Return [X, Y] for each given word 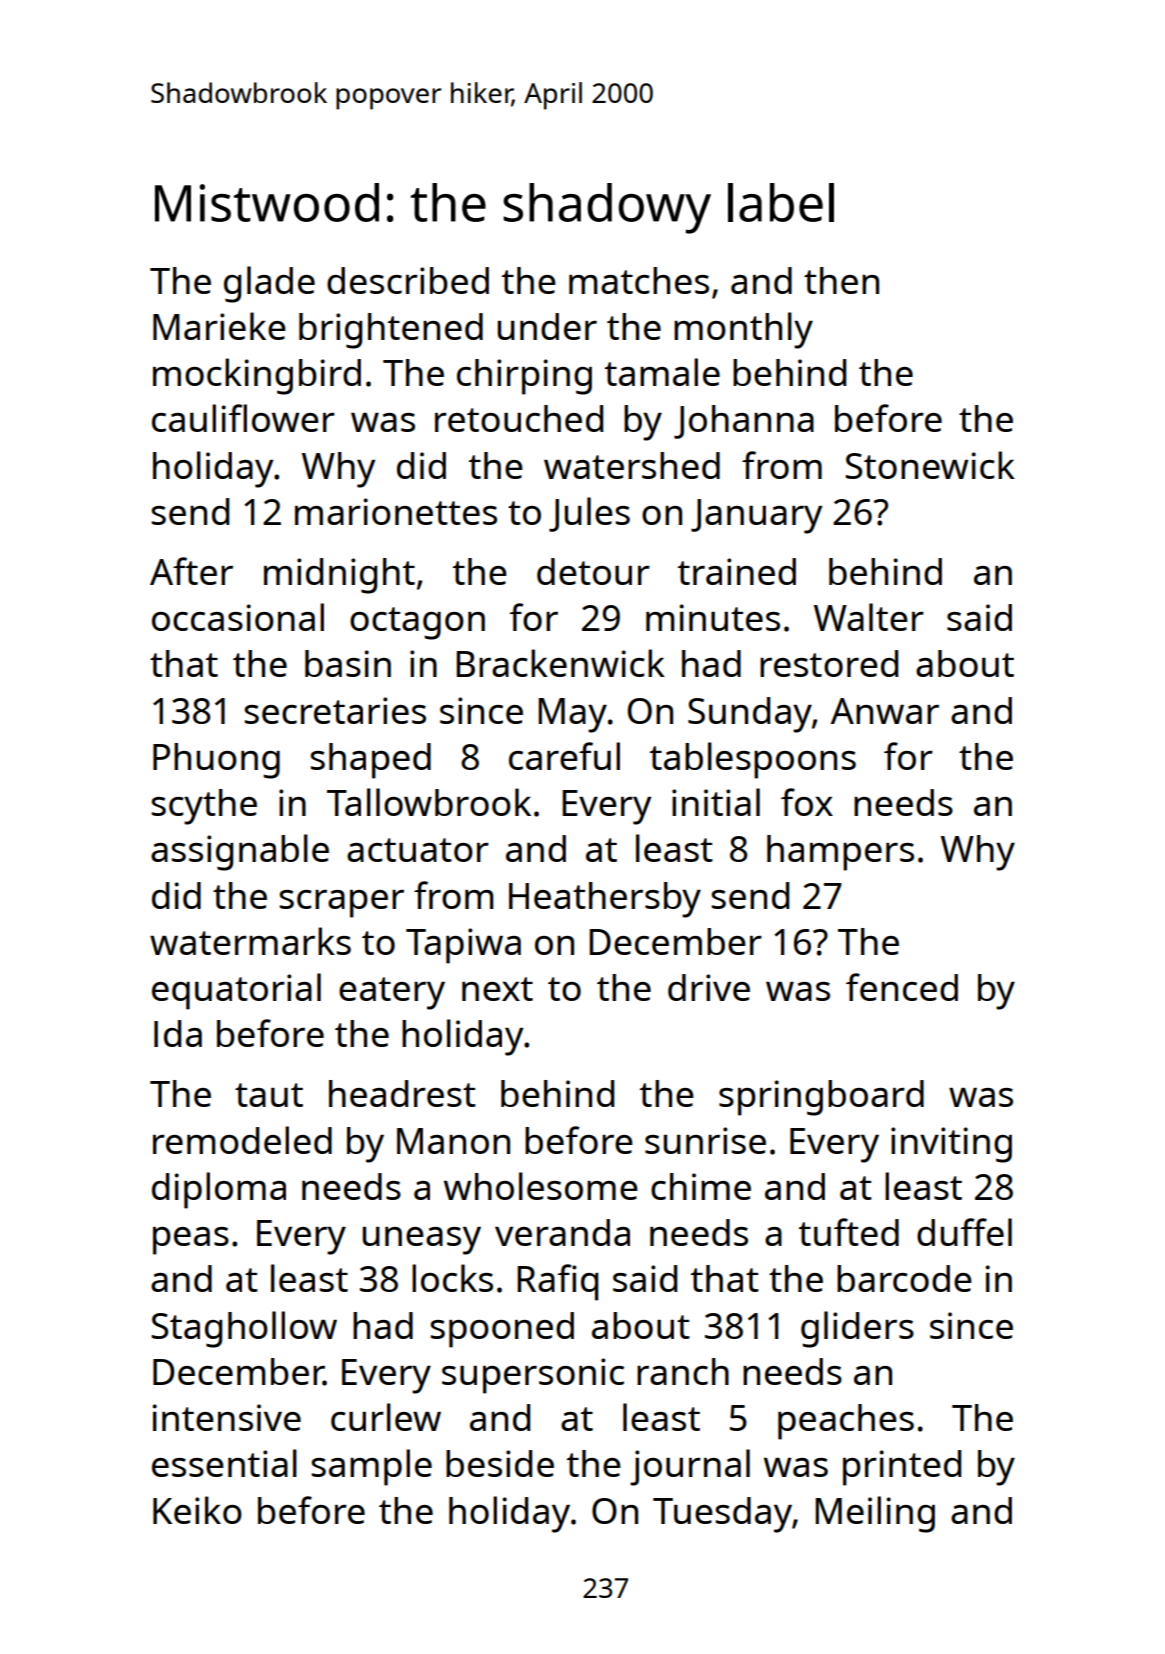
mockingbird [257, 376]
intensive [226, 1417]
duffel [964, 1232]
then [841, 280]
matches [639, 280]
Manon [453, 1141]
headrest [402, 1093]
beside [500, 1463]
